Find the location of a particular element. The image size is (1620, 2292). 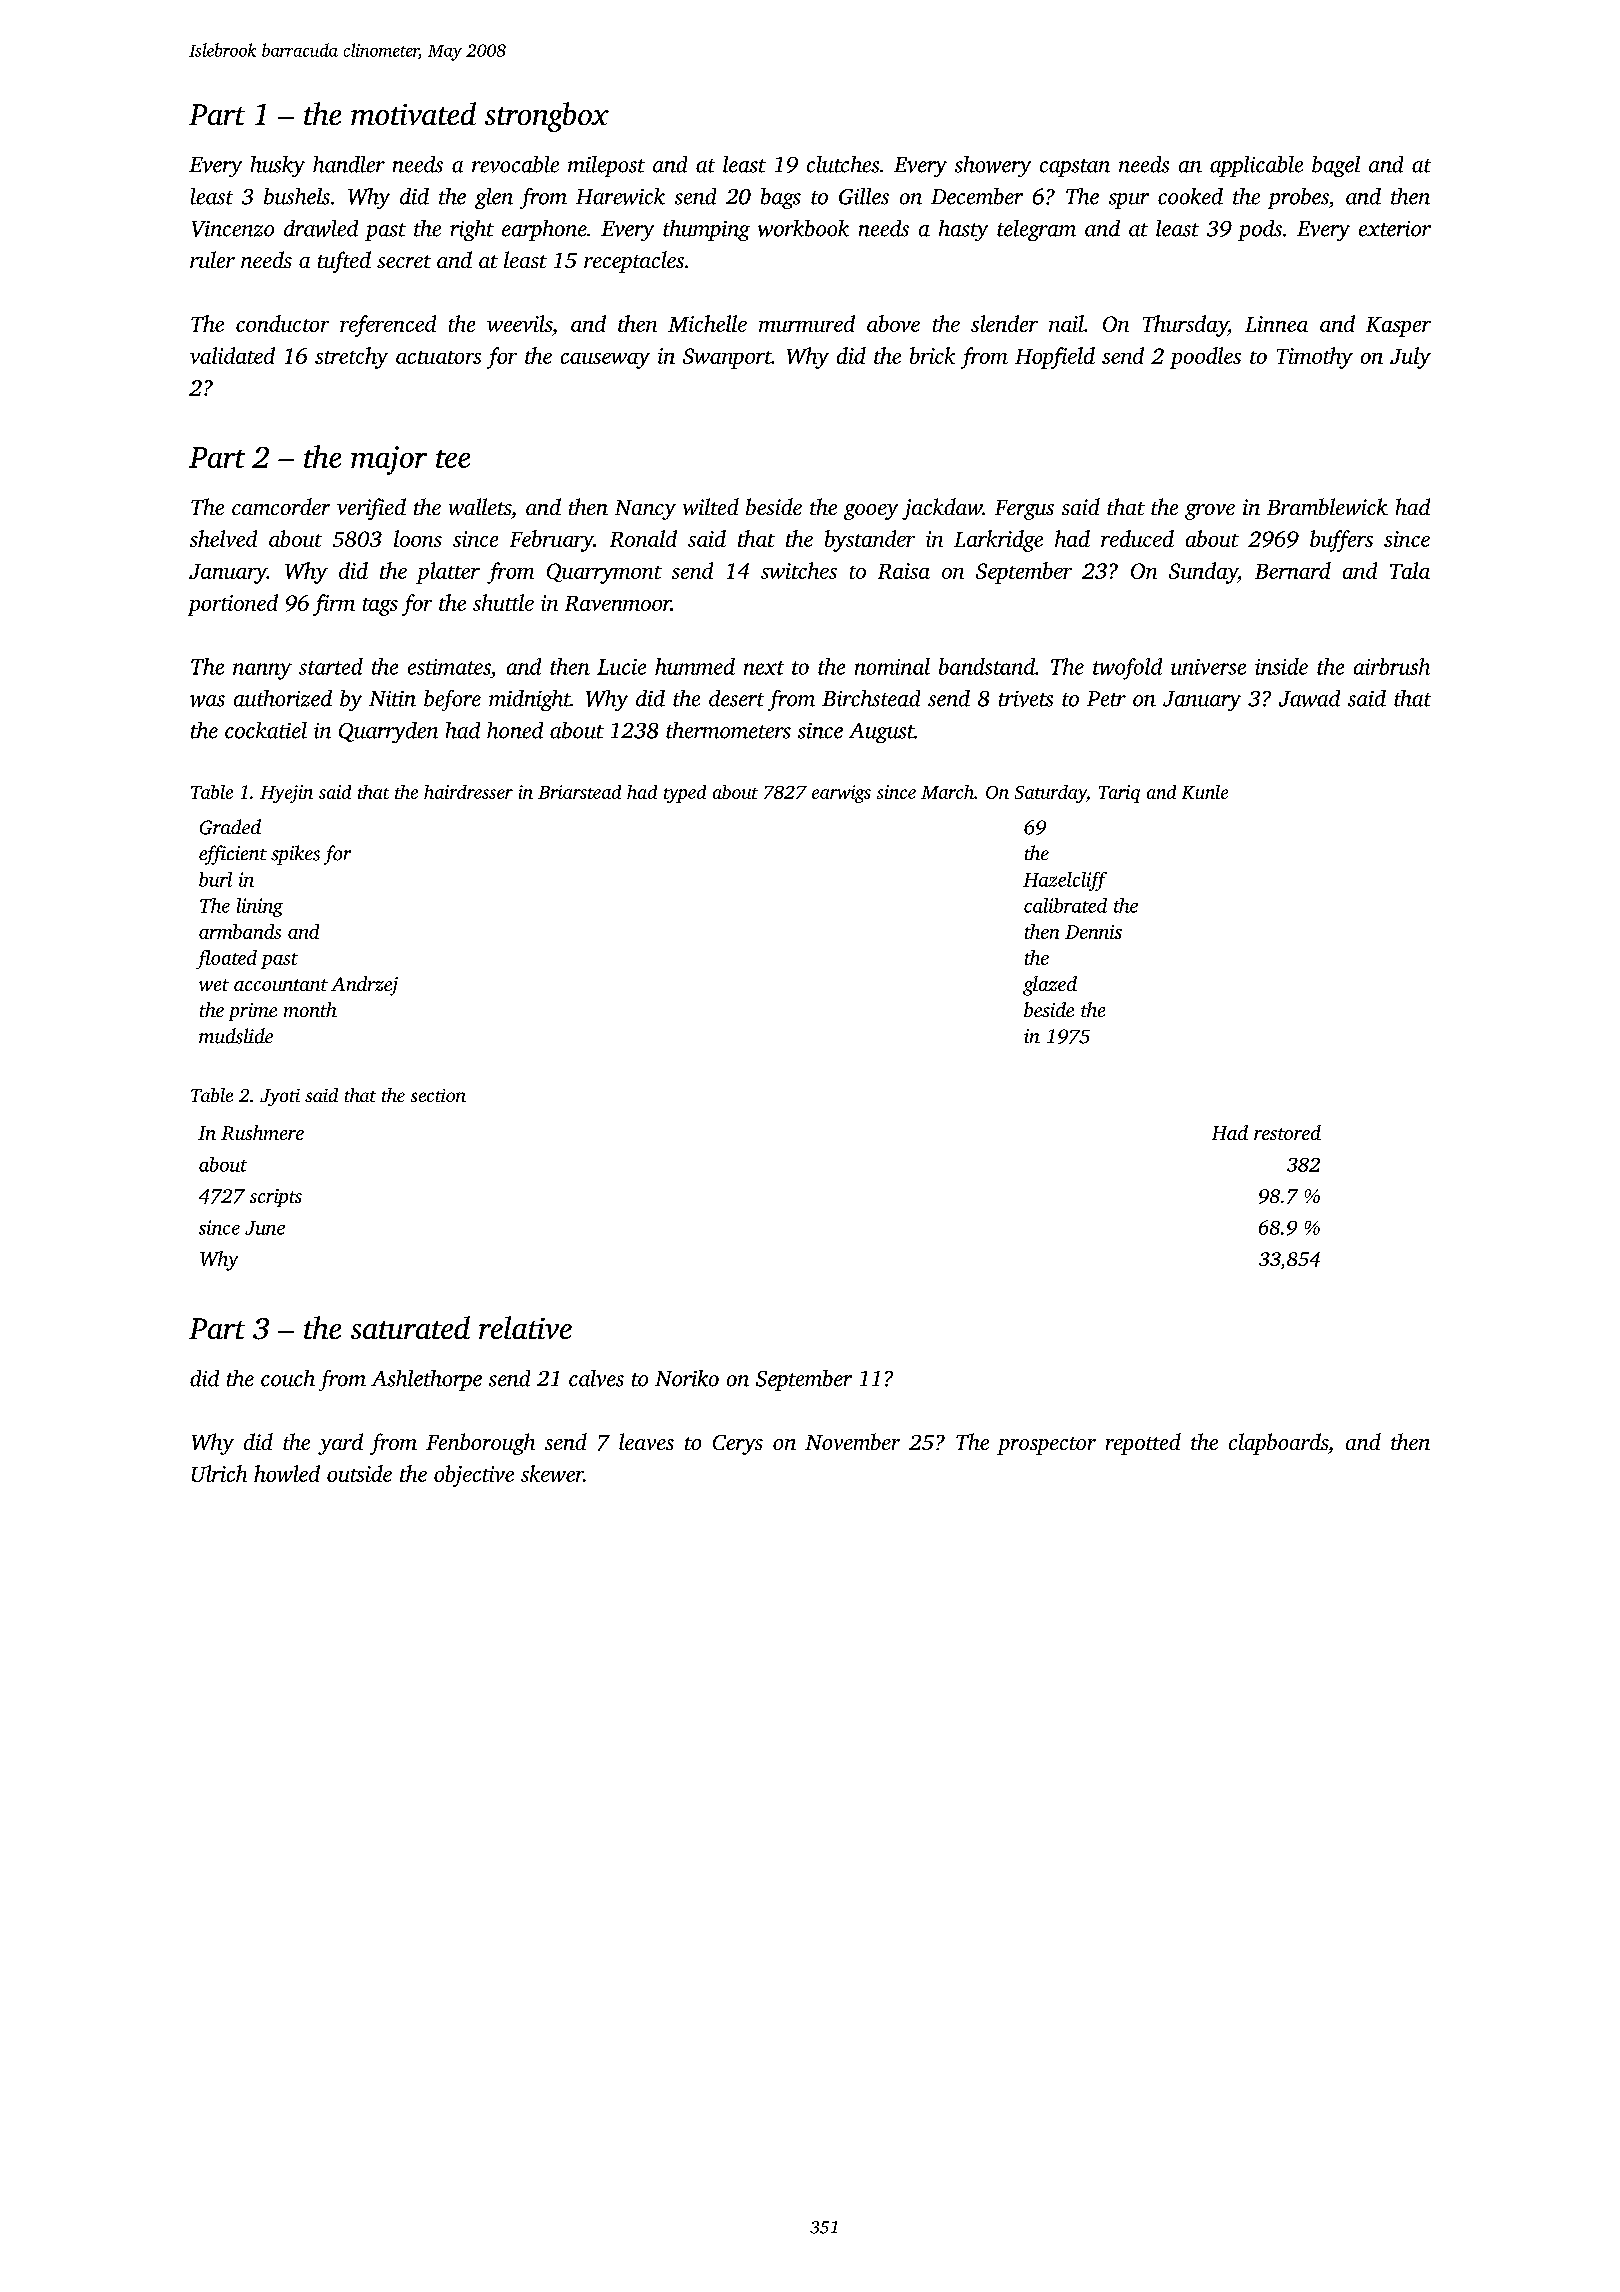

section is located at coordinates (438, 1095).
